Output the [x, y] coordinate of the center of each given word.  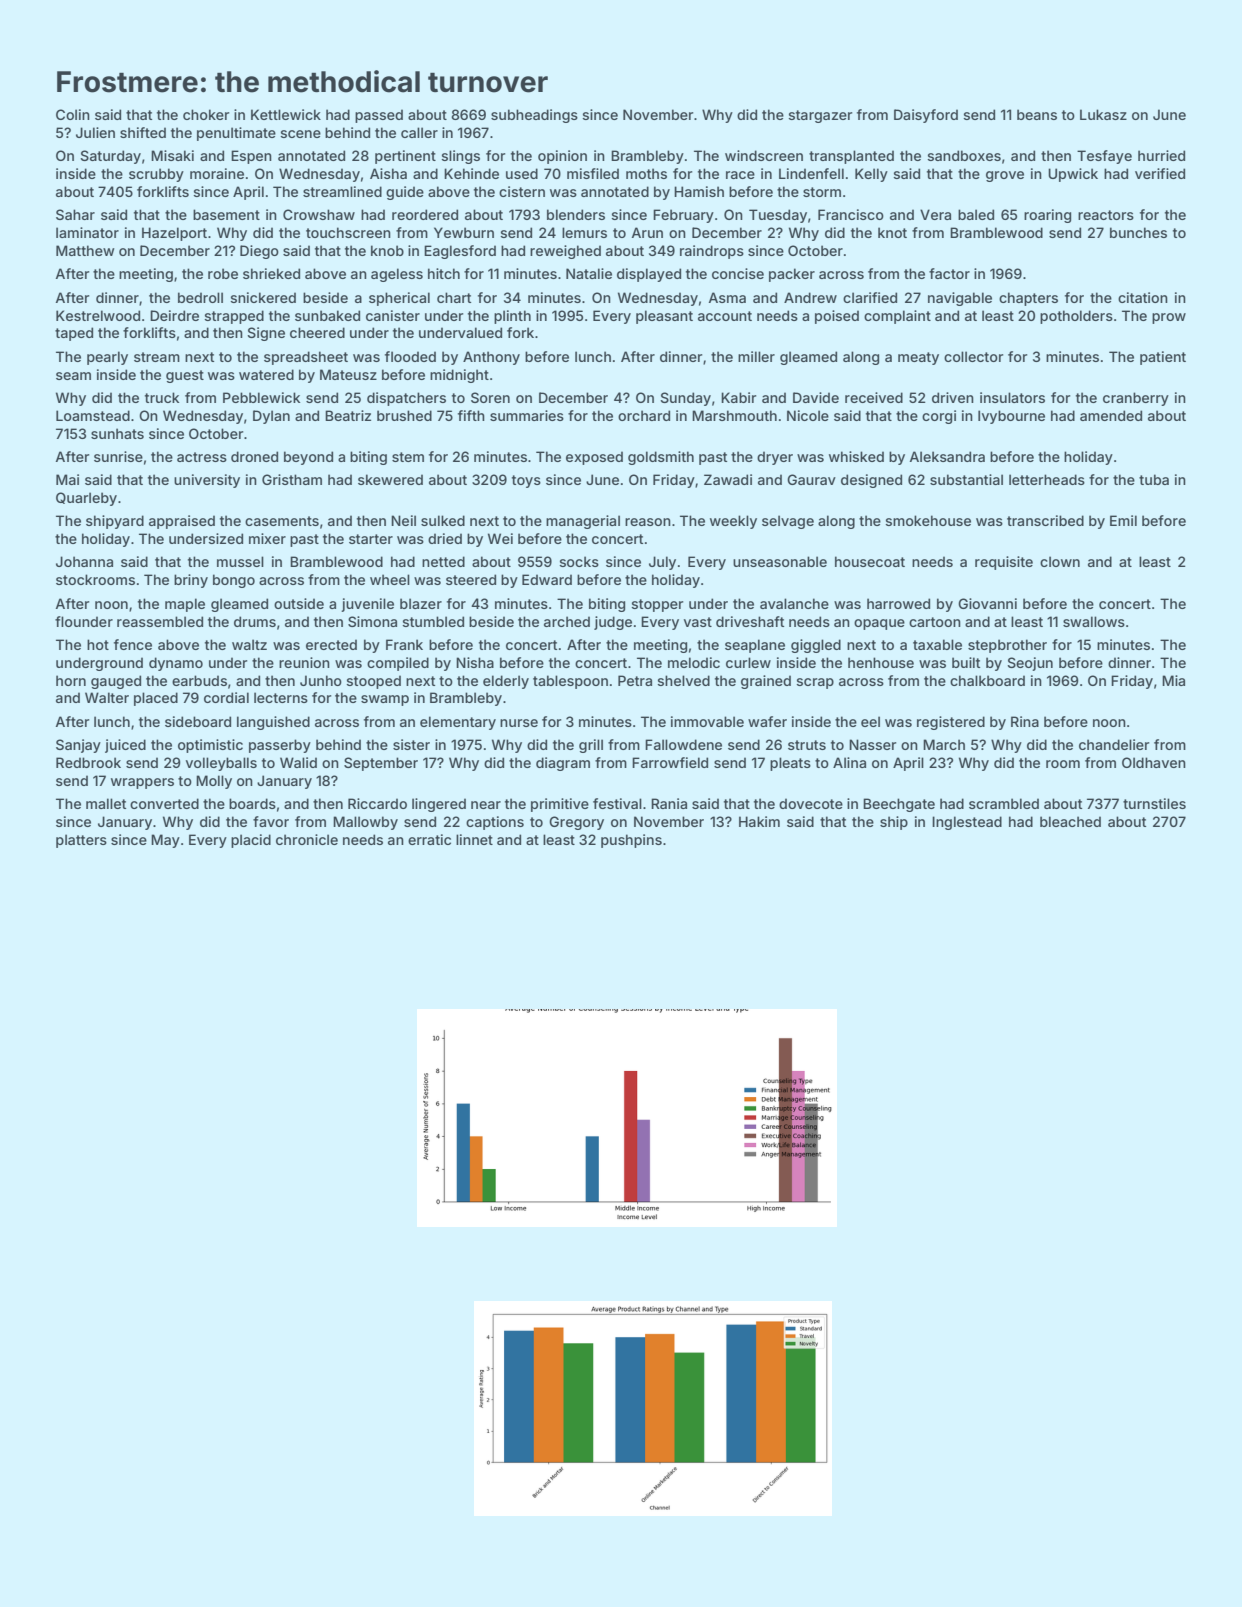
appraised [182, 522]
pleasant [664, 317]
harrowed [898, 603]
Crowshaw [319, 214]
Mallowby [365, 823]
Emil [1123, 520]
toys [526, 481]
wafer [767, 721]
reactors [1106, 215]
